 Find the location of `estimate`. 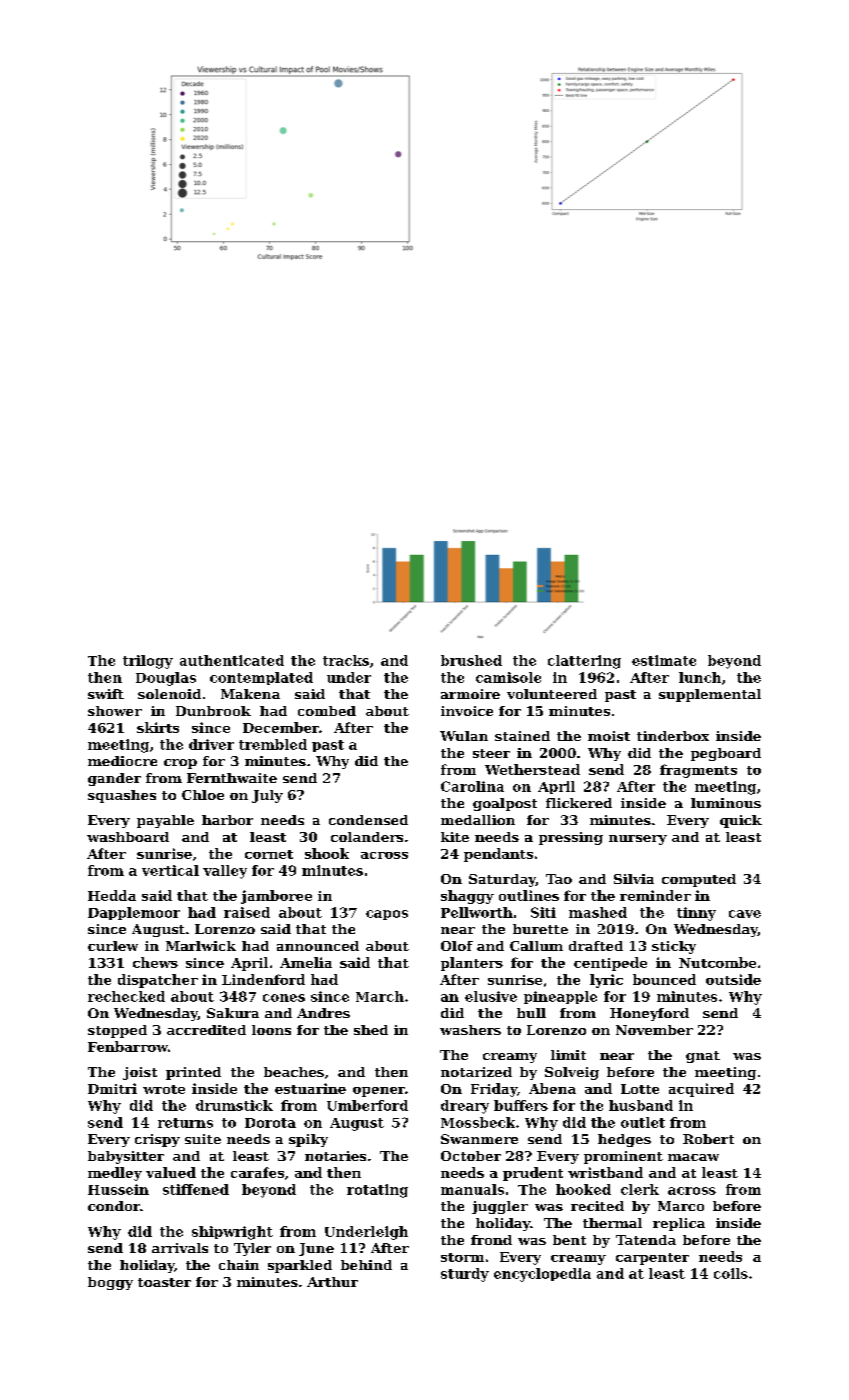

estimate is located at coordinates (664, 660).
